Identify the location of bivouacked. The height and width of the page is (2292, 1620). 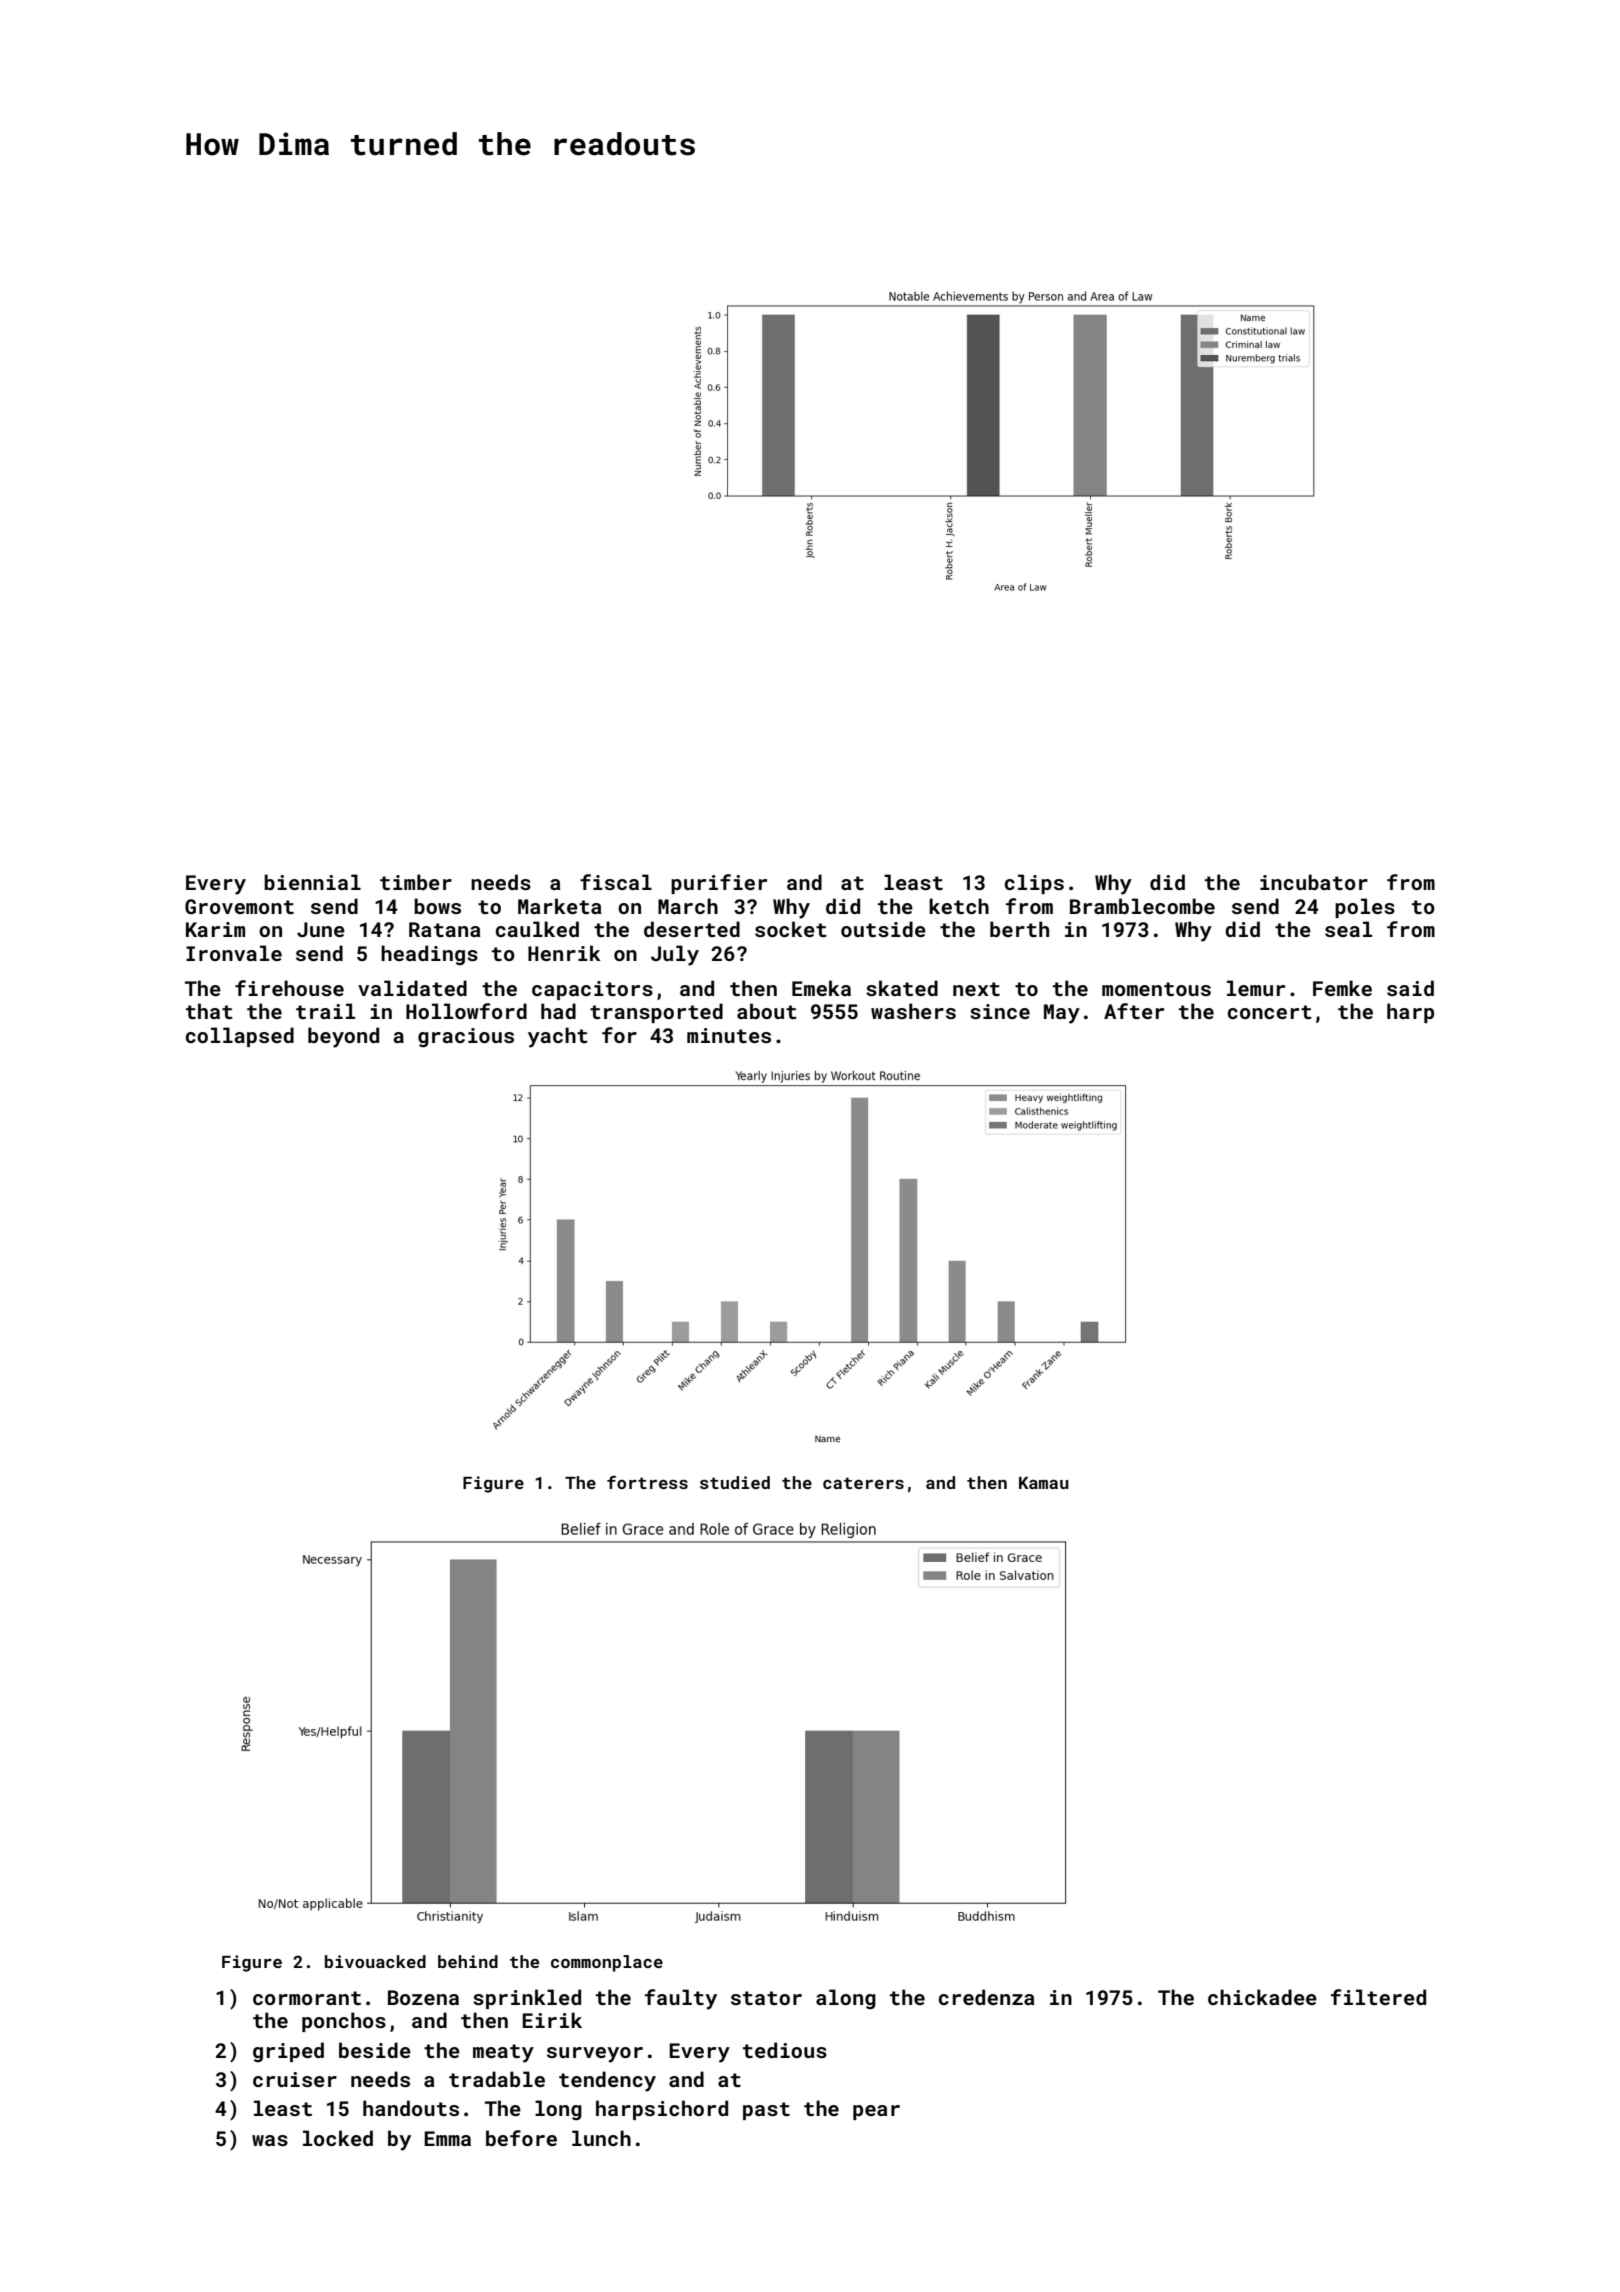
(375, 1961).
